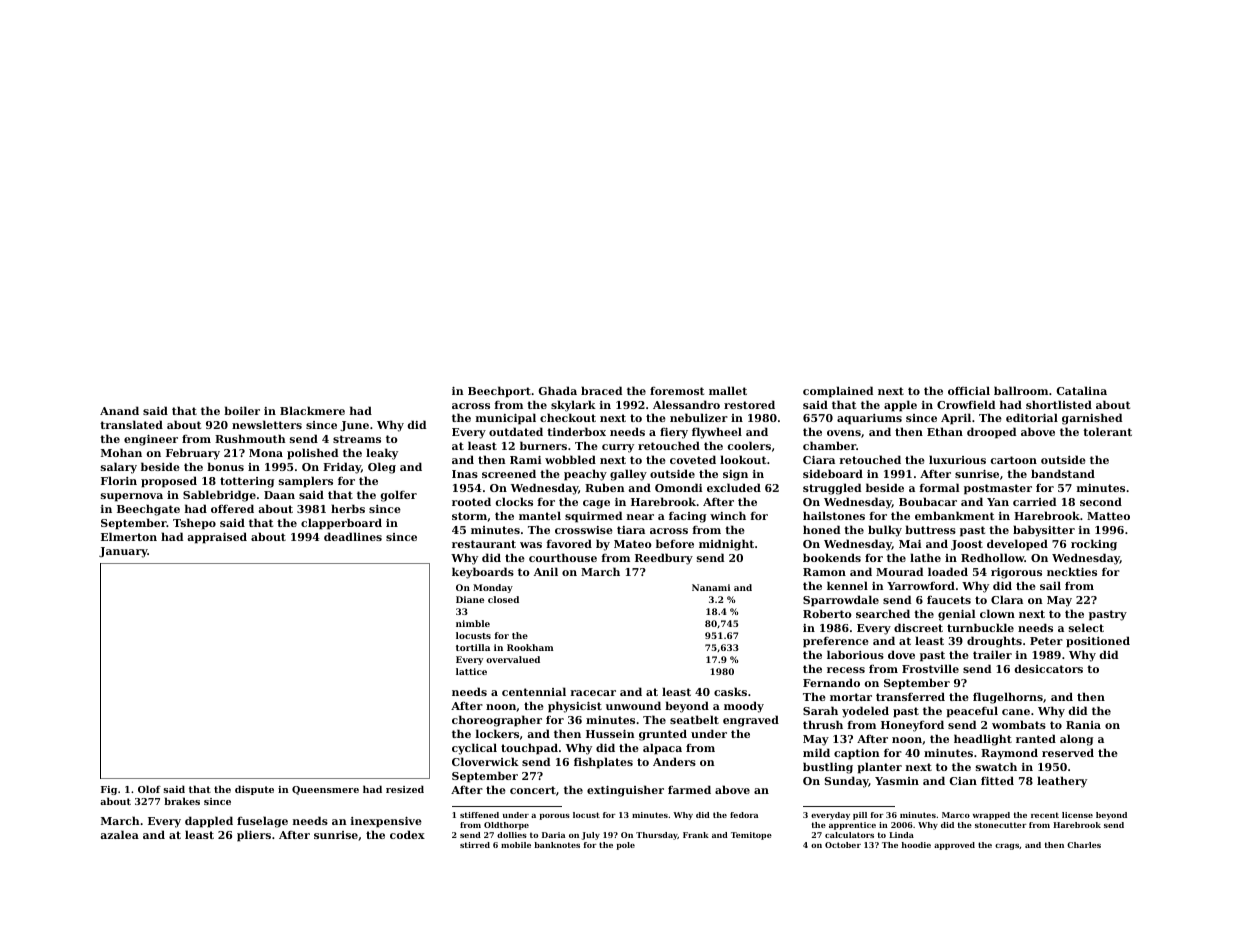  What do you see at coordinates (341, 524) in the page?
I see `clapperboard` at bounding box center [341, 524].
